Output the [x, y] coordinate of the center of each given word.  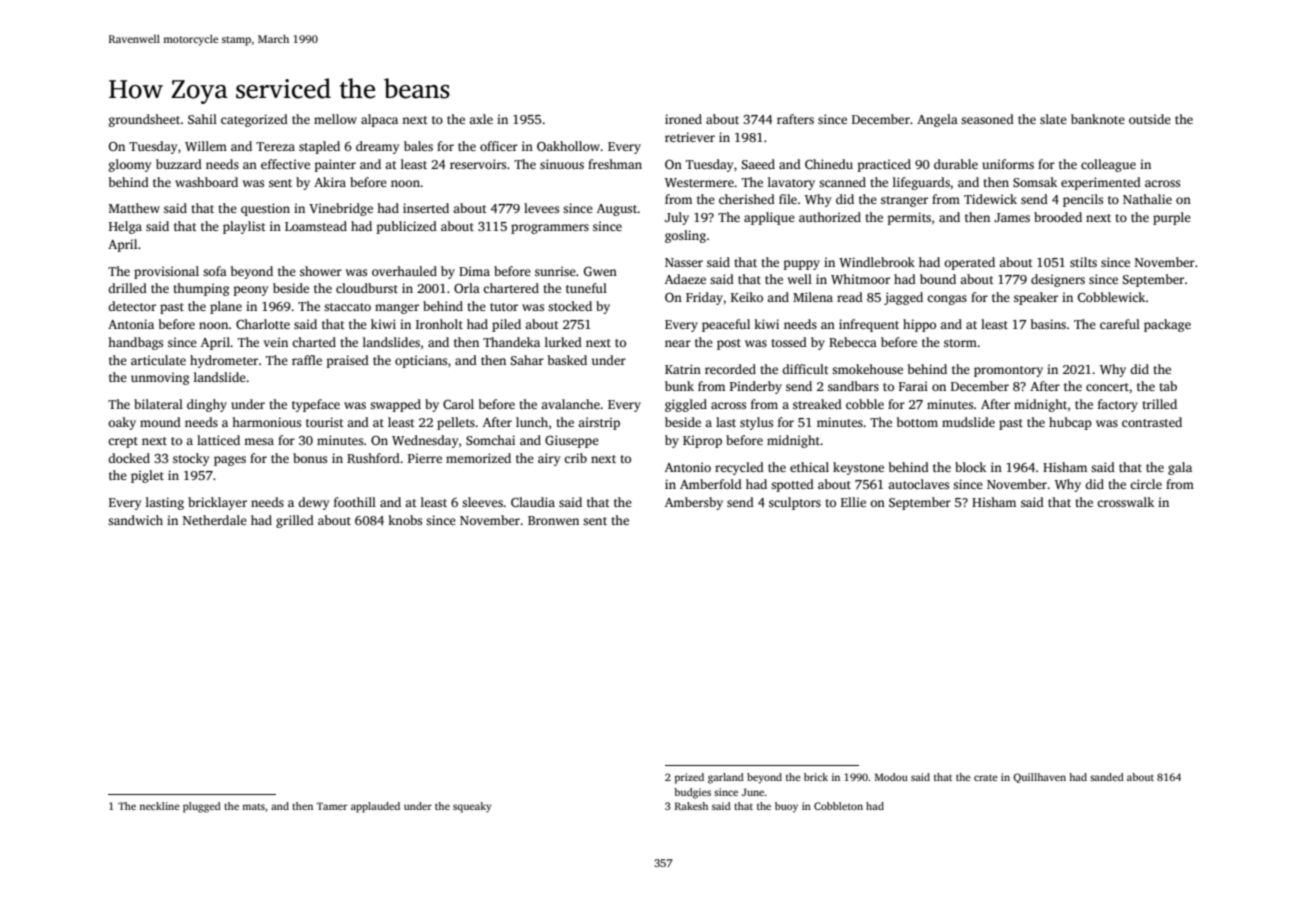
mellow [335, 119]
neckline [159, 806]
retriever [690, 137]
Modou [891, 777]
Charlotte [263, 324]
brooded [1058, 217]
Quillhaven [1039, 778]
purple [1172, 218]
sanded [1107, 777]
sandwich [135, 520]
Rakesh [691, 806]
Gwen [600, 271]
